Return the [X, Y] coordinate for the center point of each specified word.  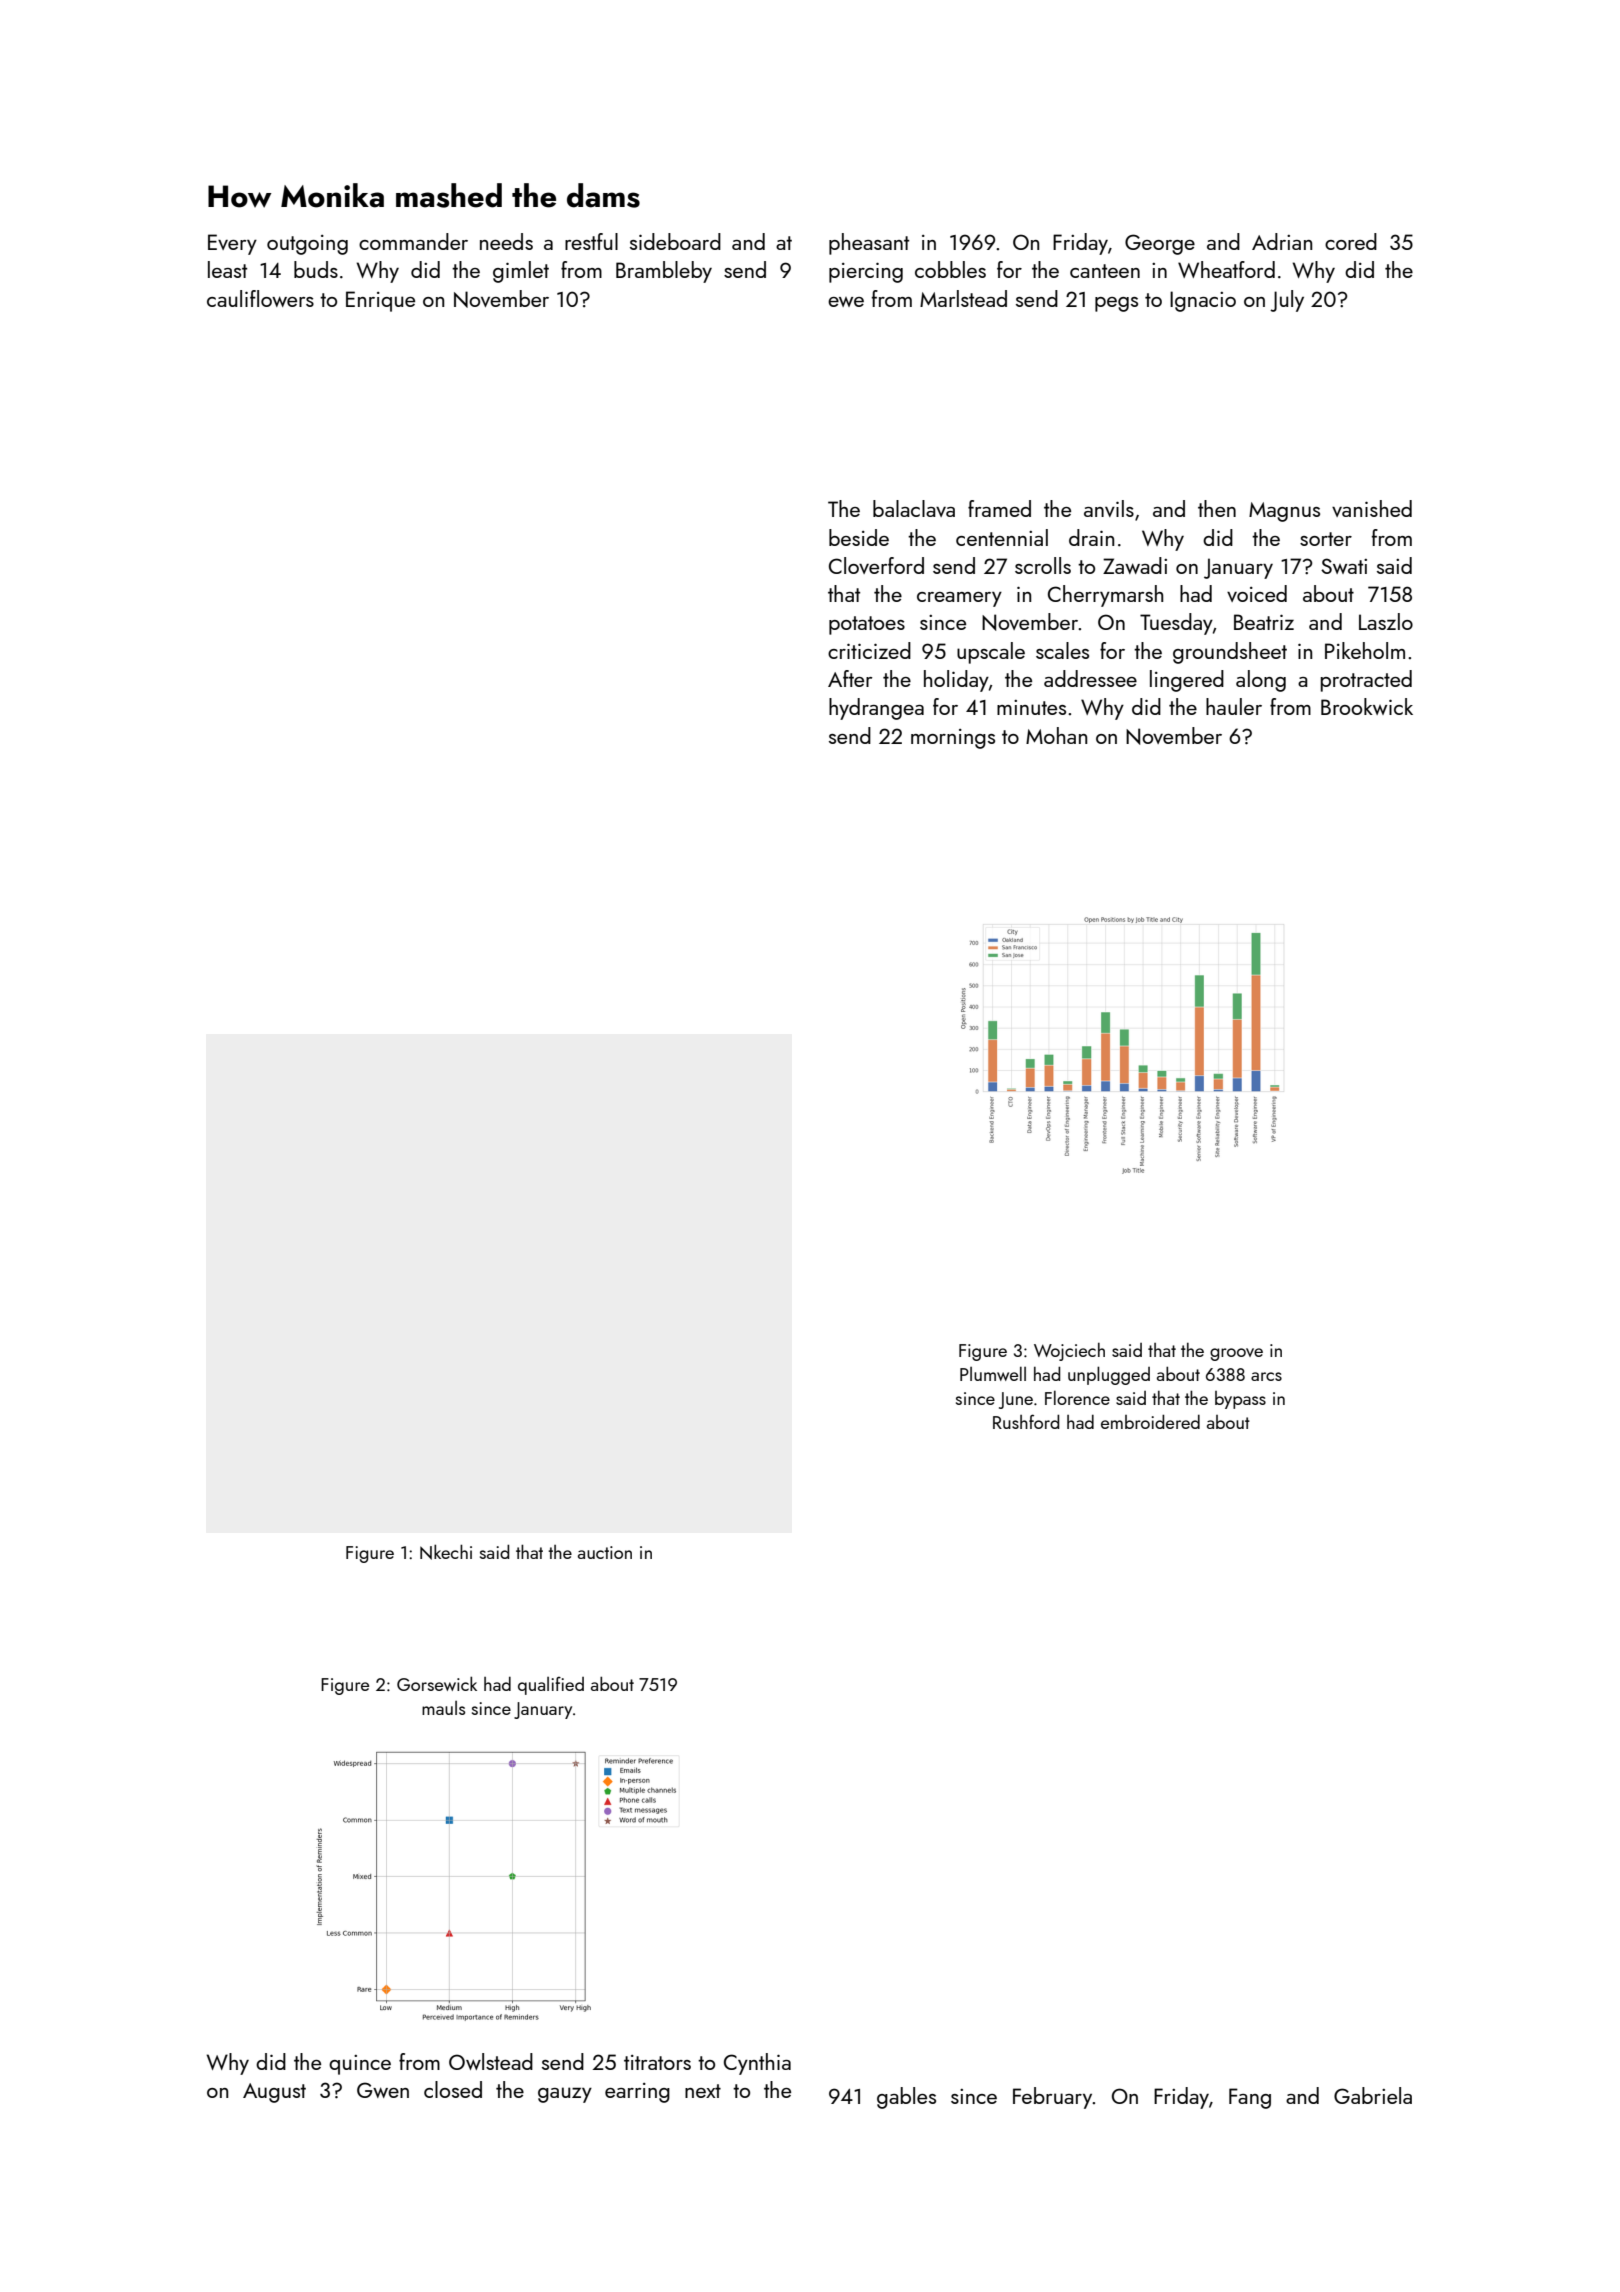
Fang [1250, 2098]
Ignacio [1203, 301]
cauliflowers [260, 298]
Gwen [383, 2090]
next [703, 2091]
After [850, 678]
